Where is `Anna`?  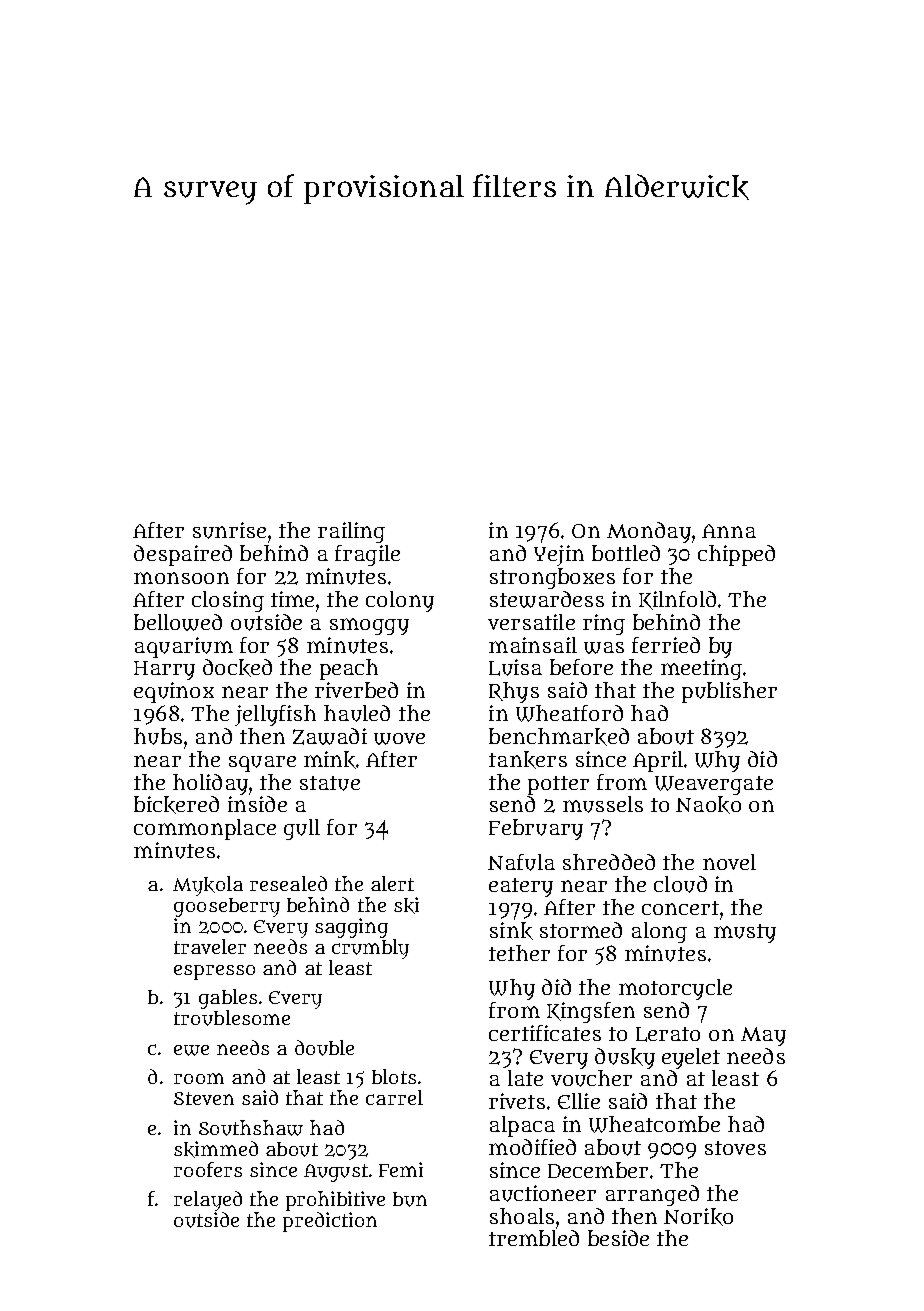
Anna is located at coordinates (729, 531).
